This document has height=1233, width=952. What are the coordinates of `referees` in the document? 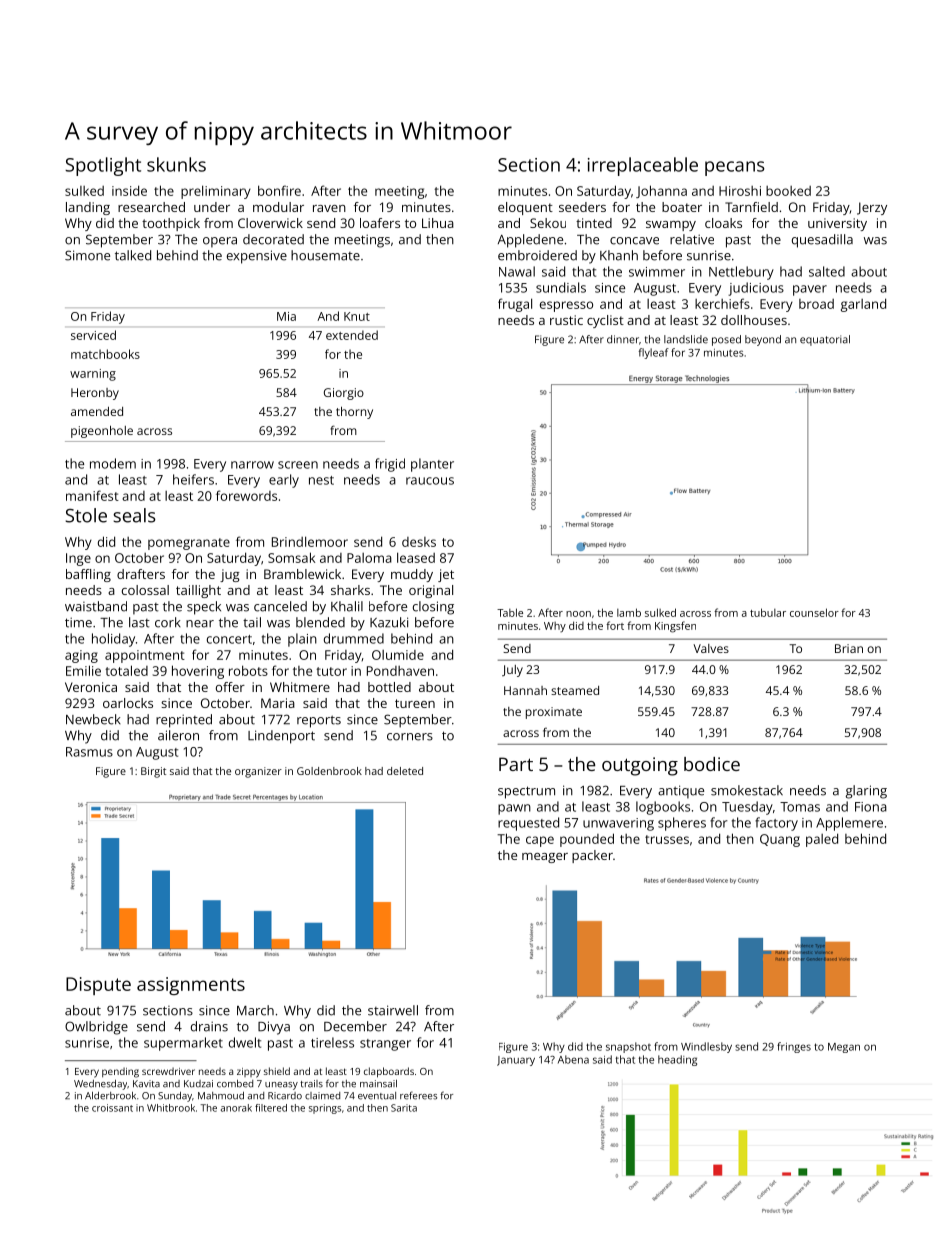 It's located at (418, 1095).
